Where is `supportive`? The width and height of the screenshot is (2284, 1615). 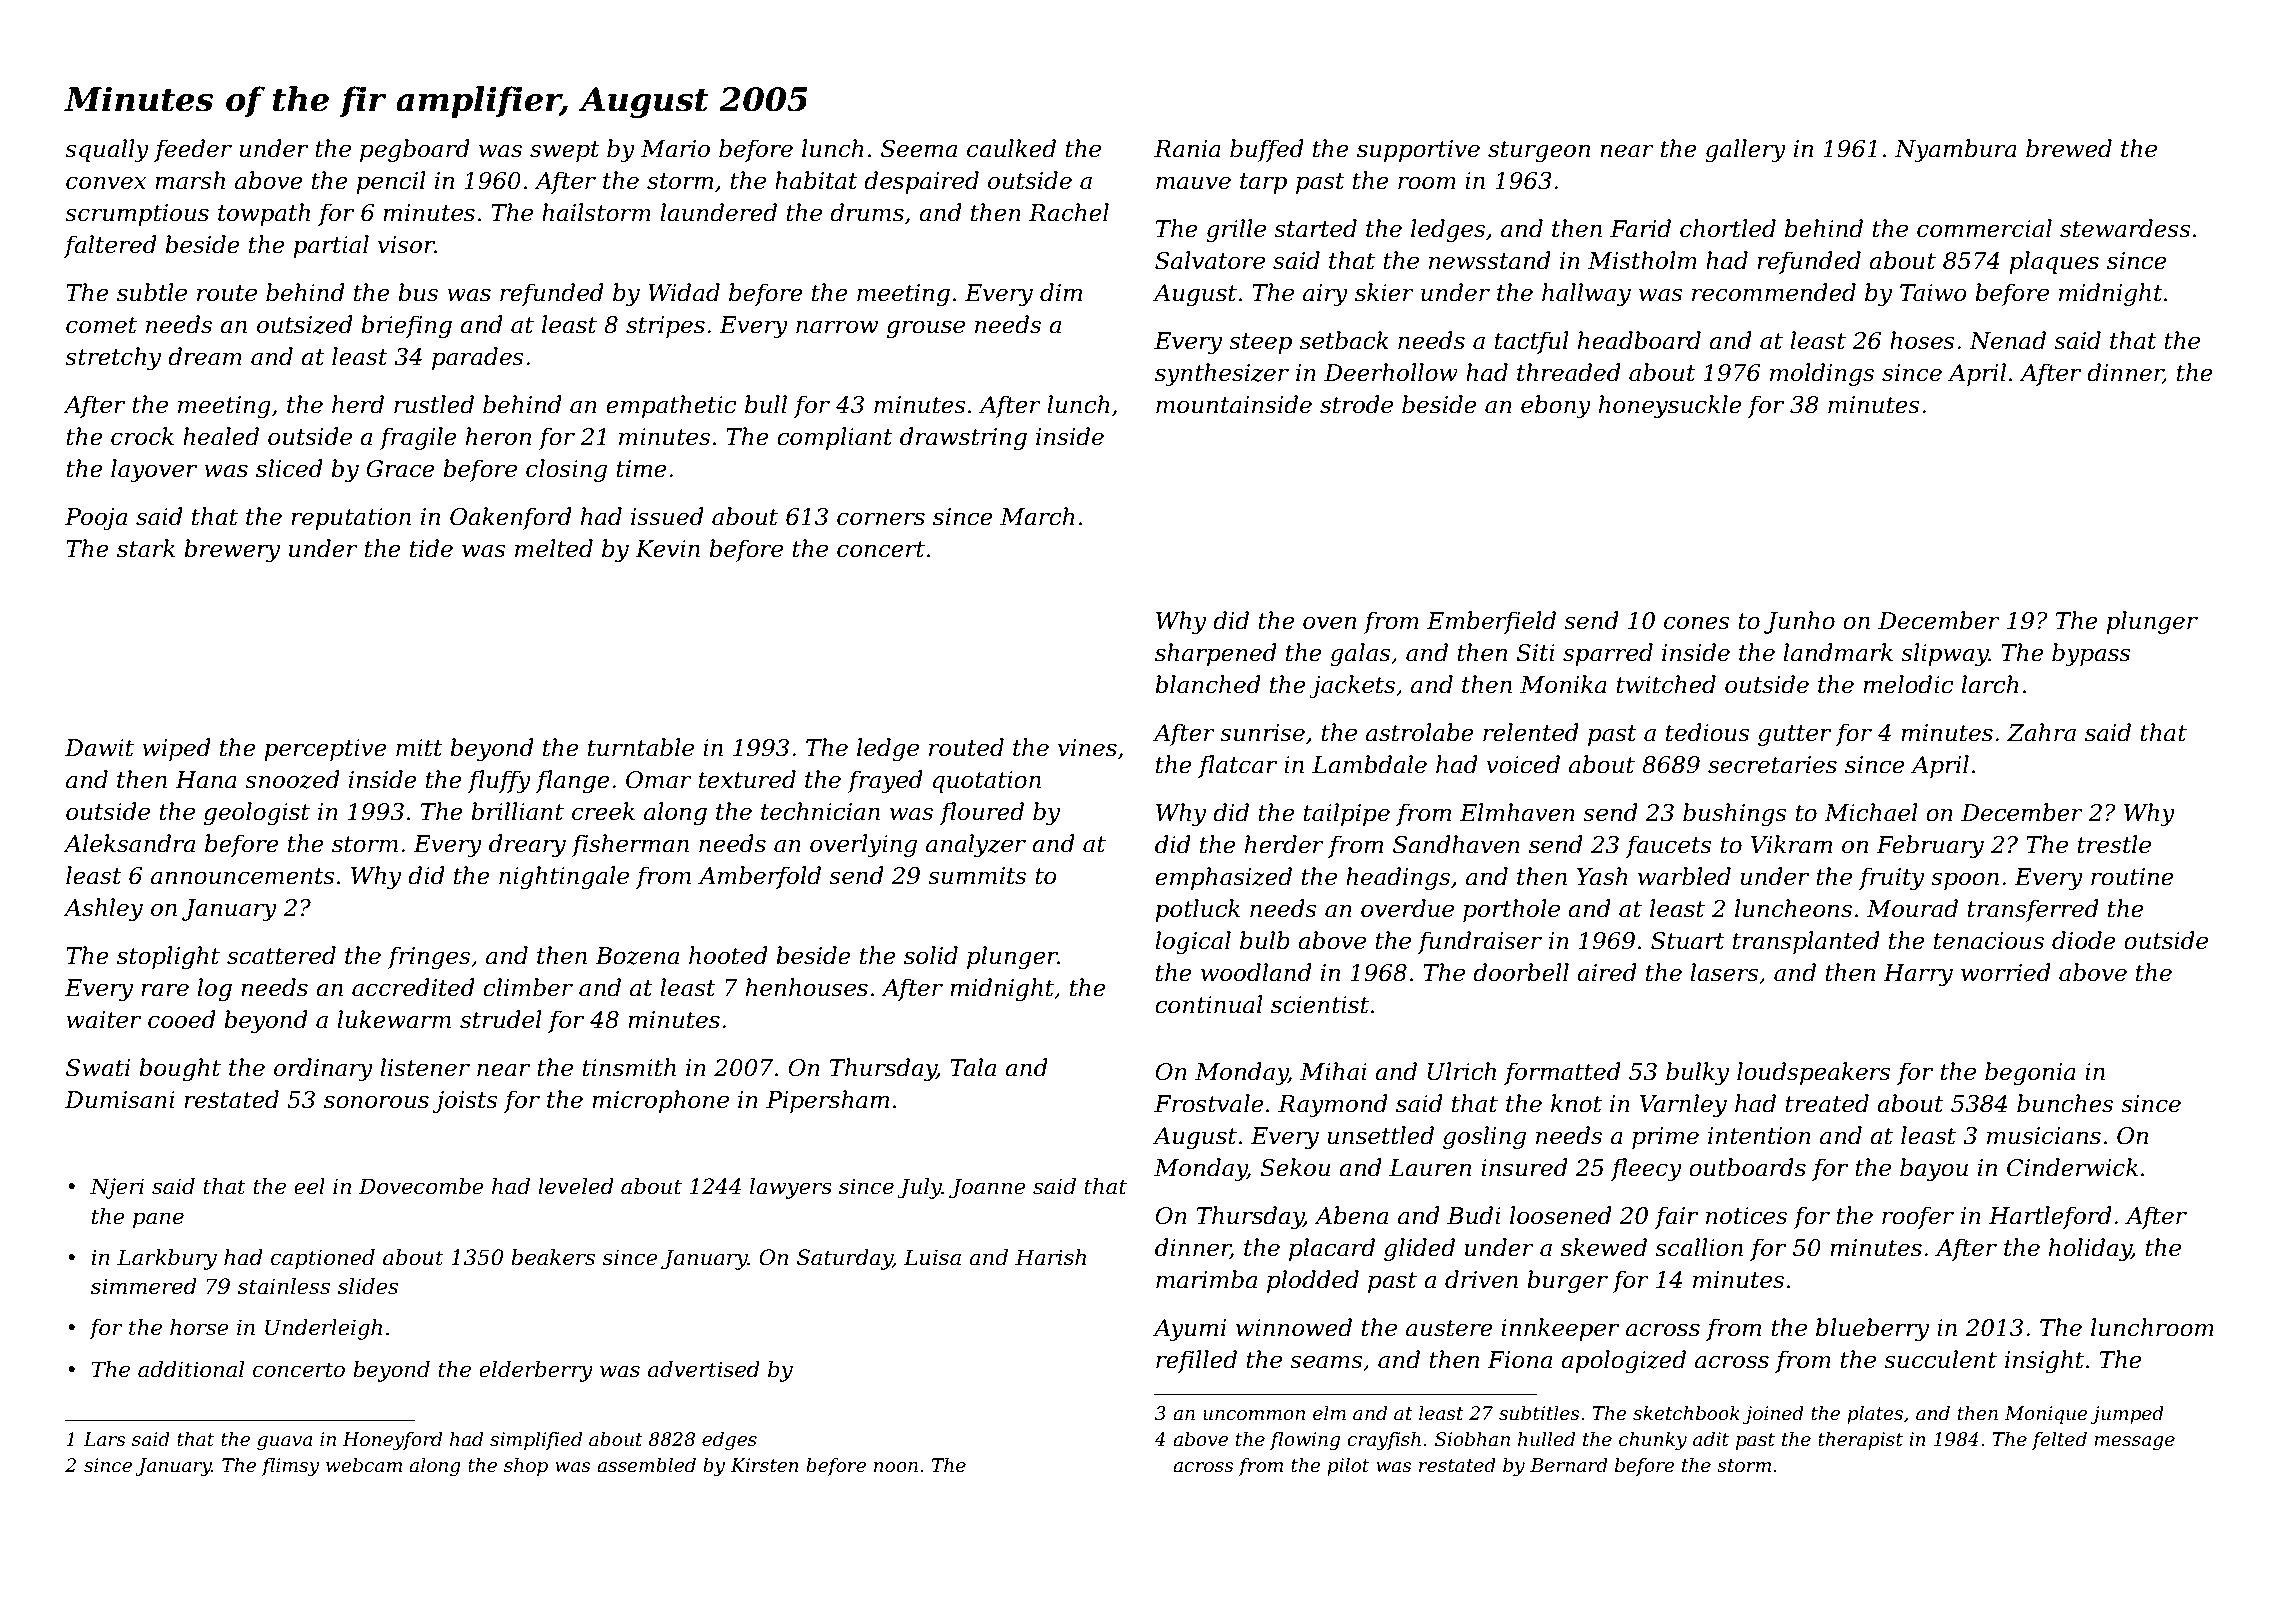 supportive is located at coordinates (1418, 151).
